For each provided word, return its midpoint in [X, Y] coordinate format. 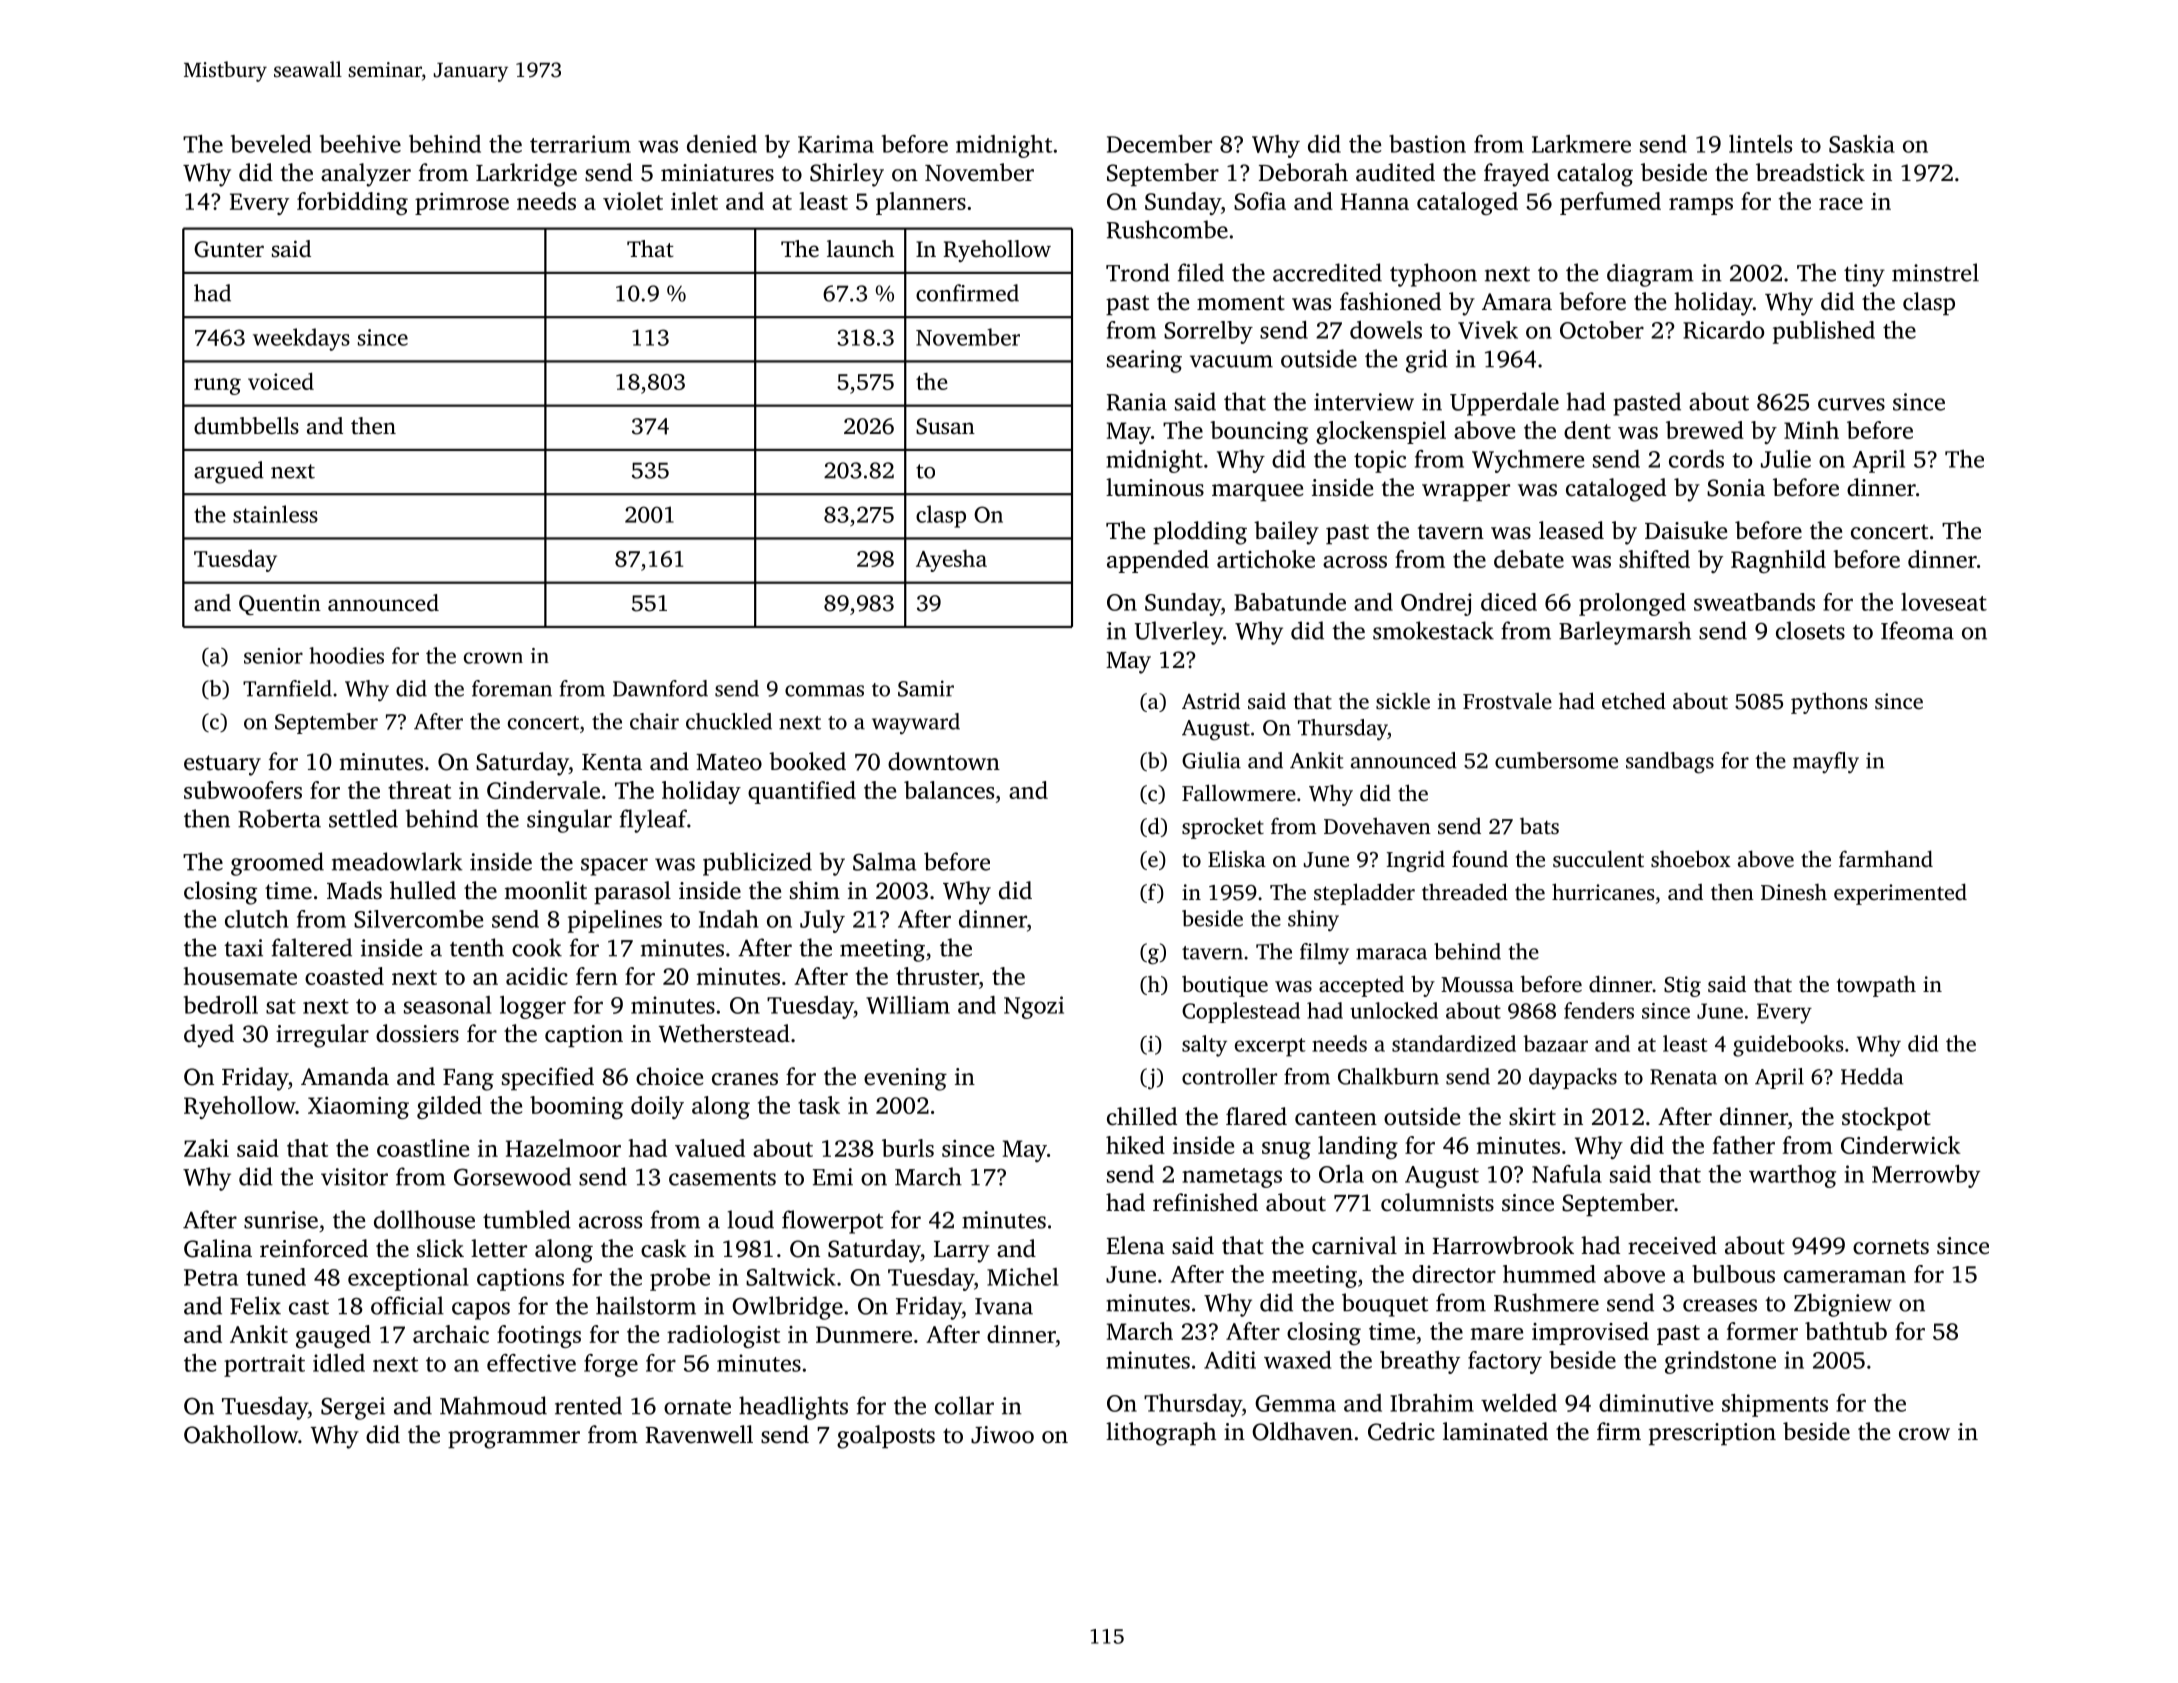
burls [908, 1148]
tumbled [527, 1219]
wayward [916, 724]
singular [569, 821]
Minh [1811, 430]
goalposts [886, 1437]
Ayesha [951, 561]
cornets [1891, 1247]
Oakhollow [241, 1434]
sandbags [1670, 763]
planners [921, 203]
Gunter [229, 249]
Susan [945, 426]
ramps [1701, 206]
